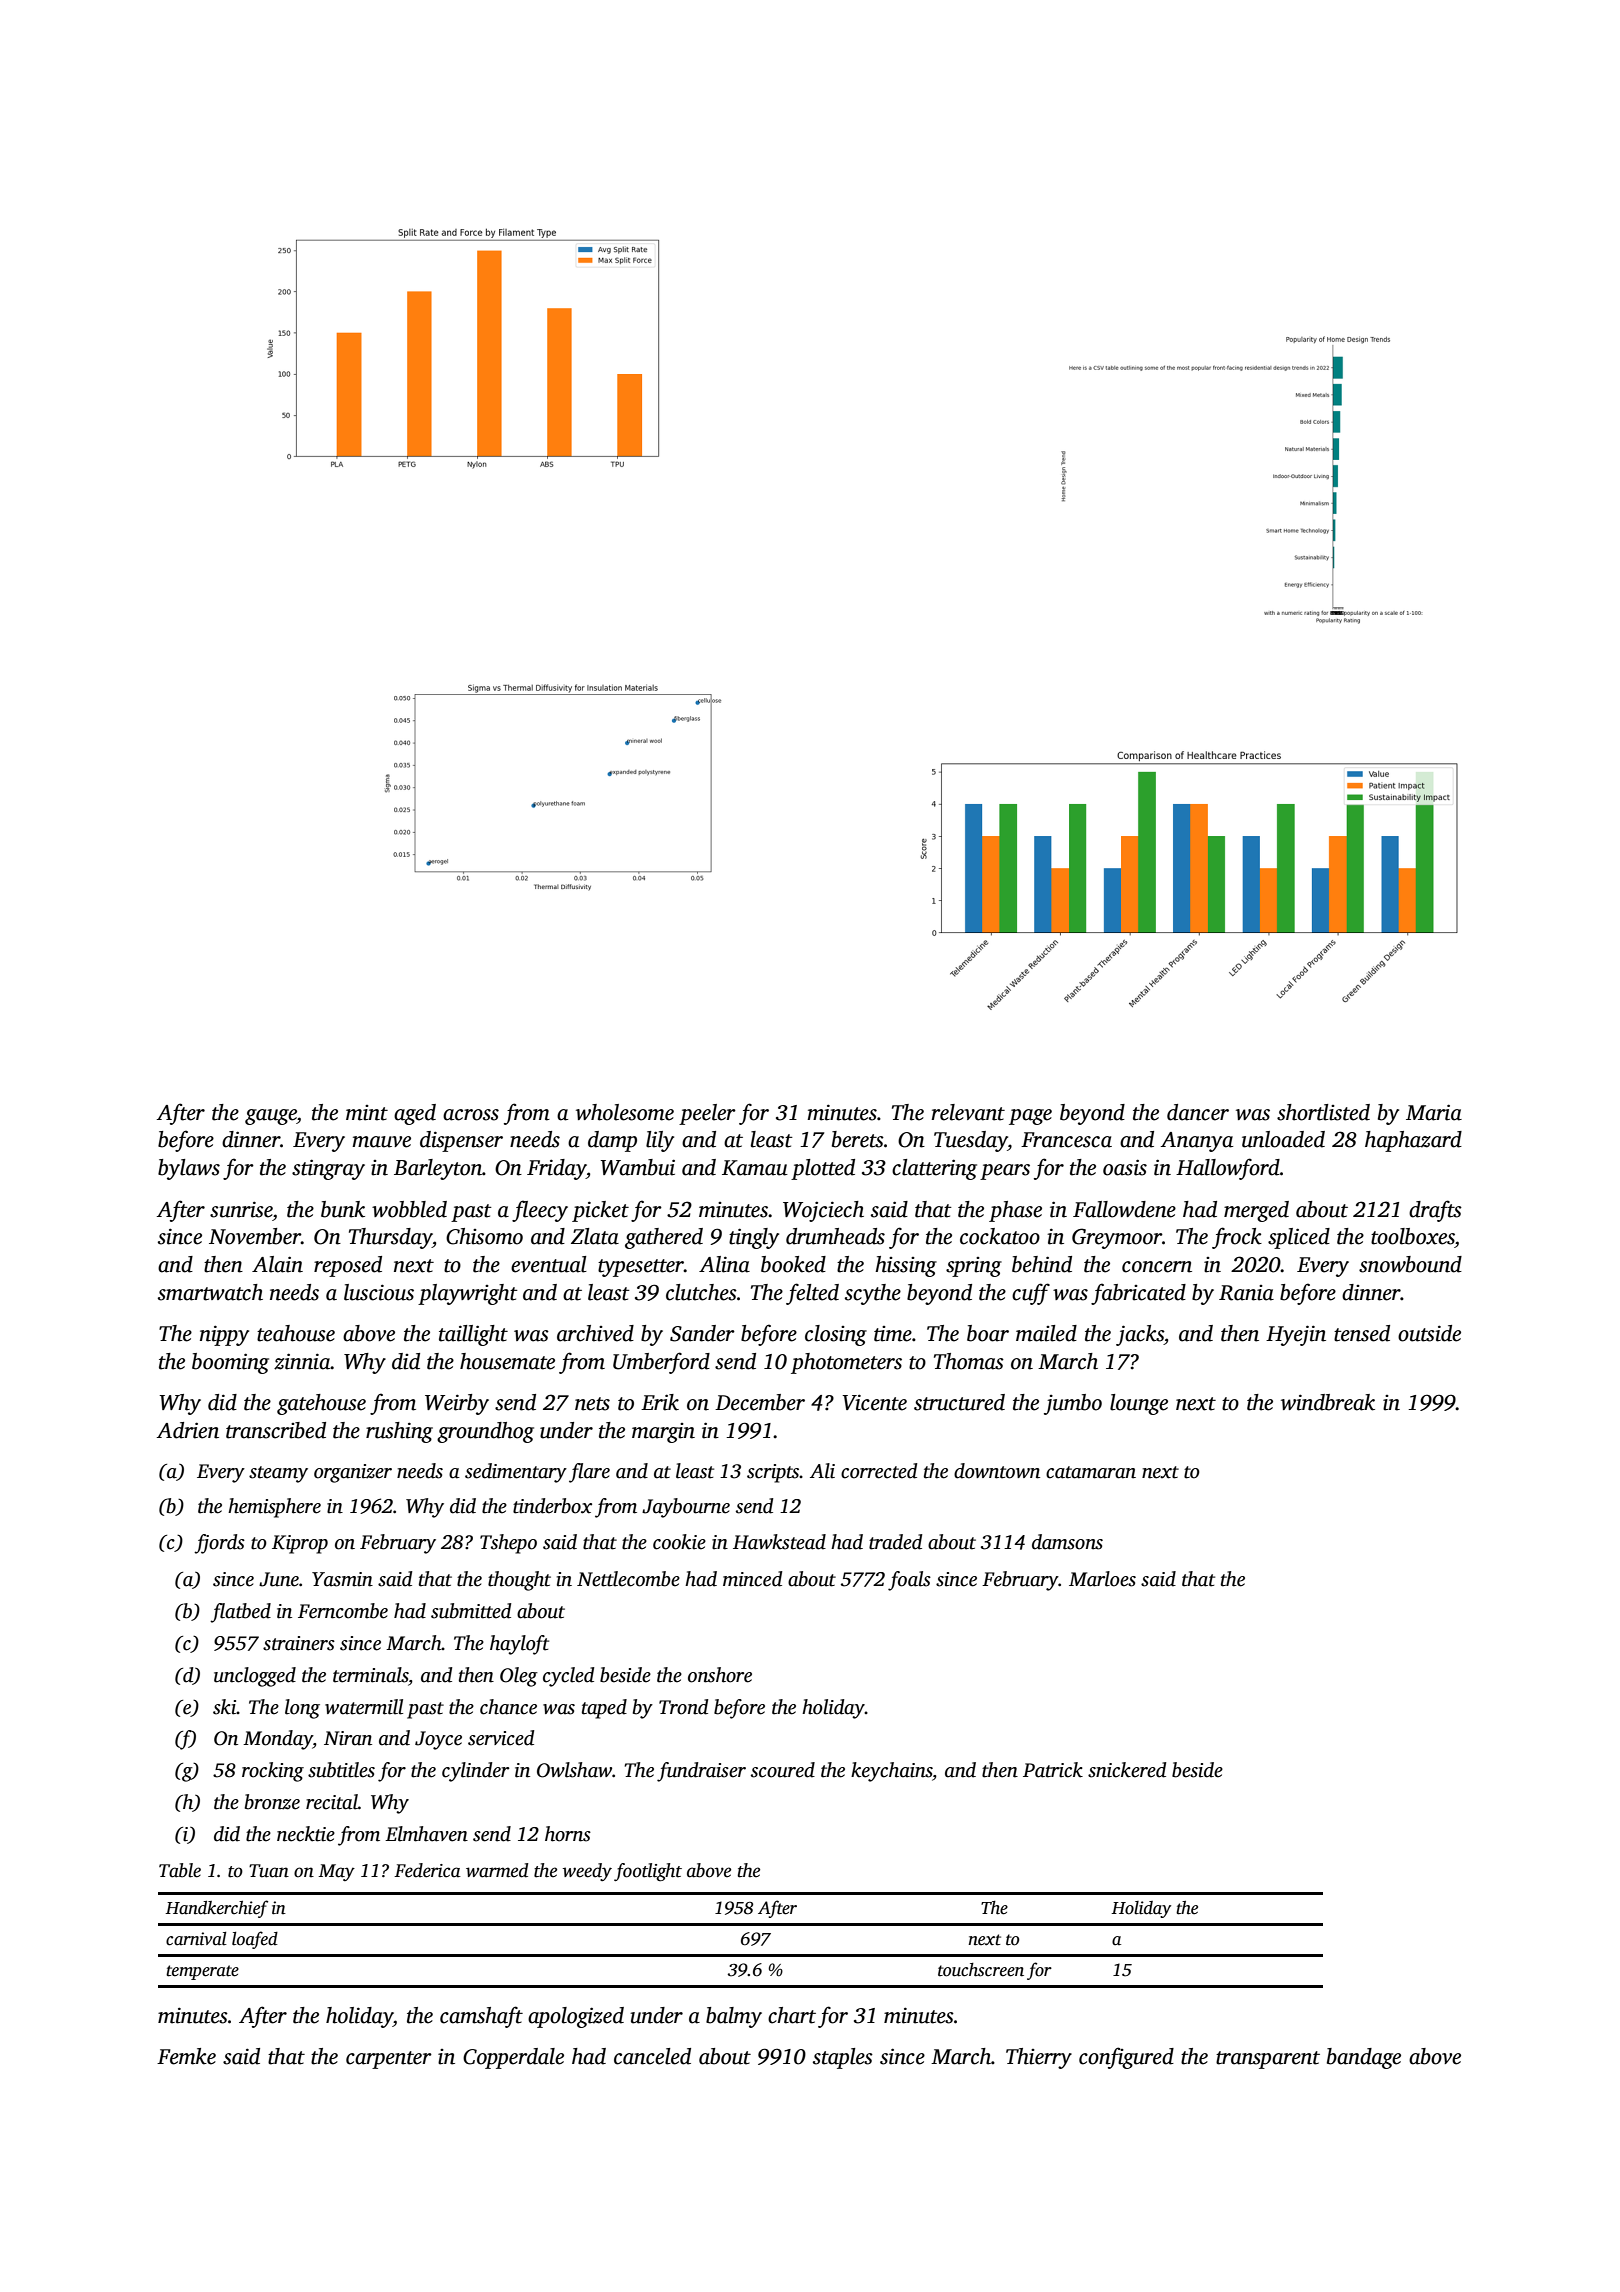  I want to click on camshaft, so click(481, 2017).
